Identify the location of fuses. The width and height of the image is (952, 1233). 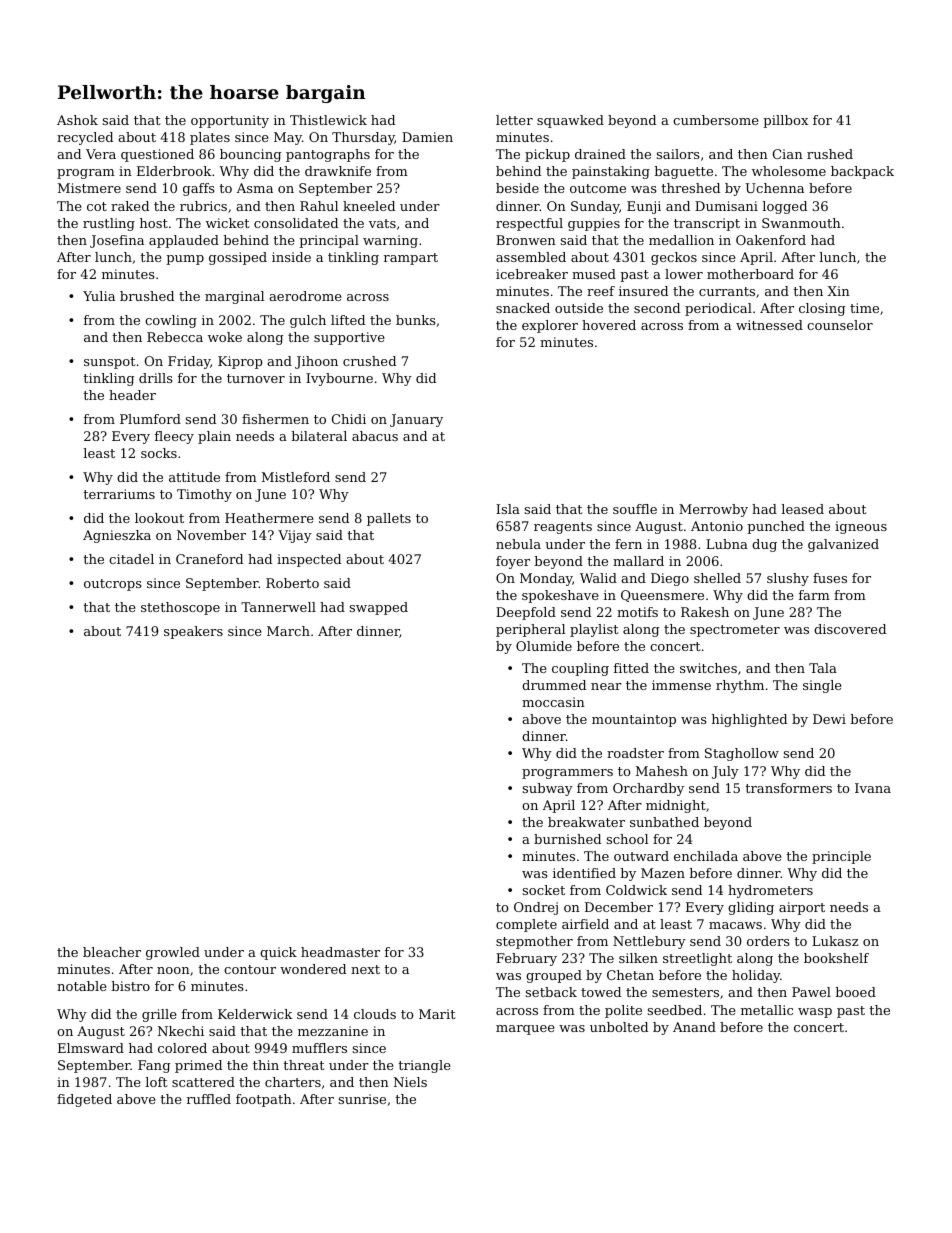
(830, 578).
